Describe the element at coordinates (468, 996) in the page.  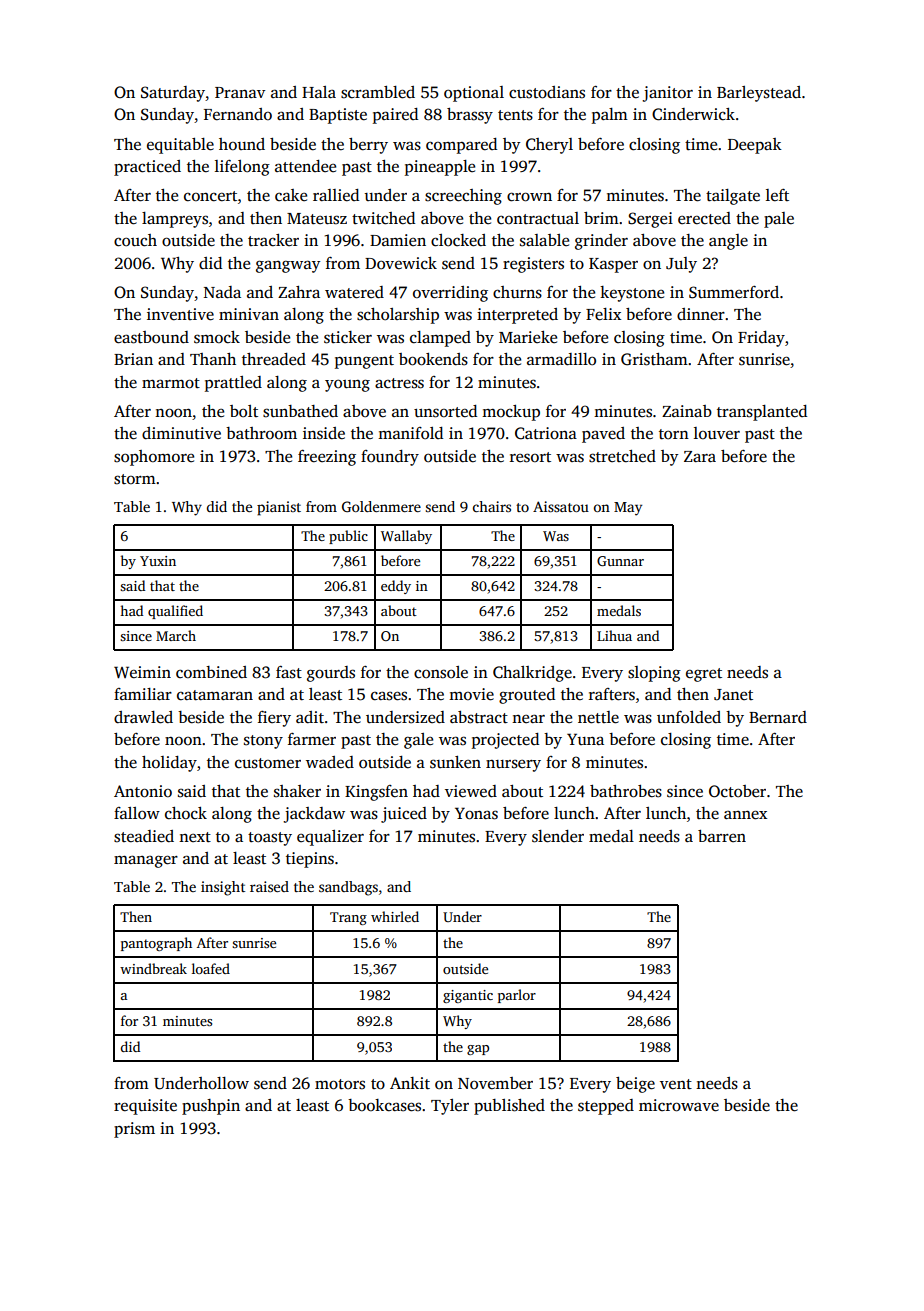
I see `gigantic` at that location.
